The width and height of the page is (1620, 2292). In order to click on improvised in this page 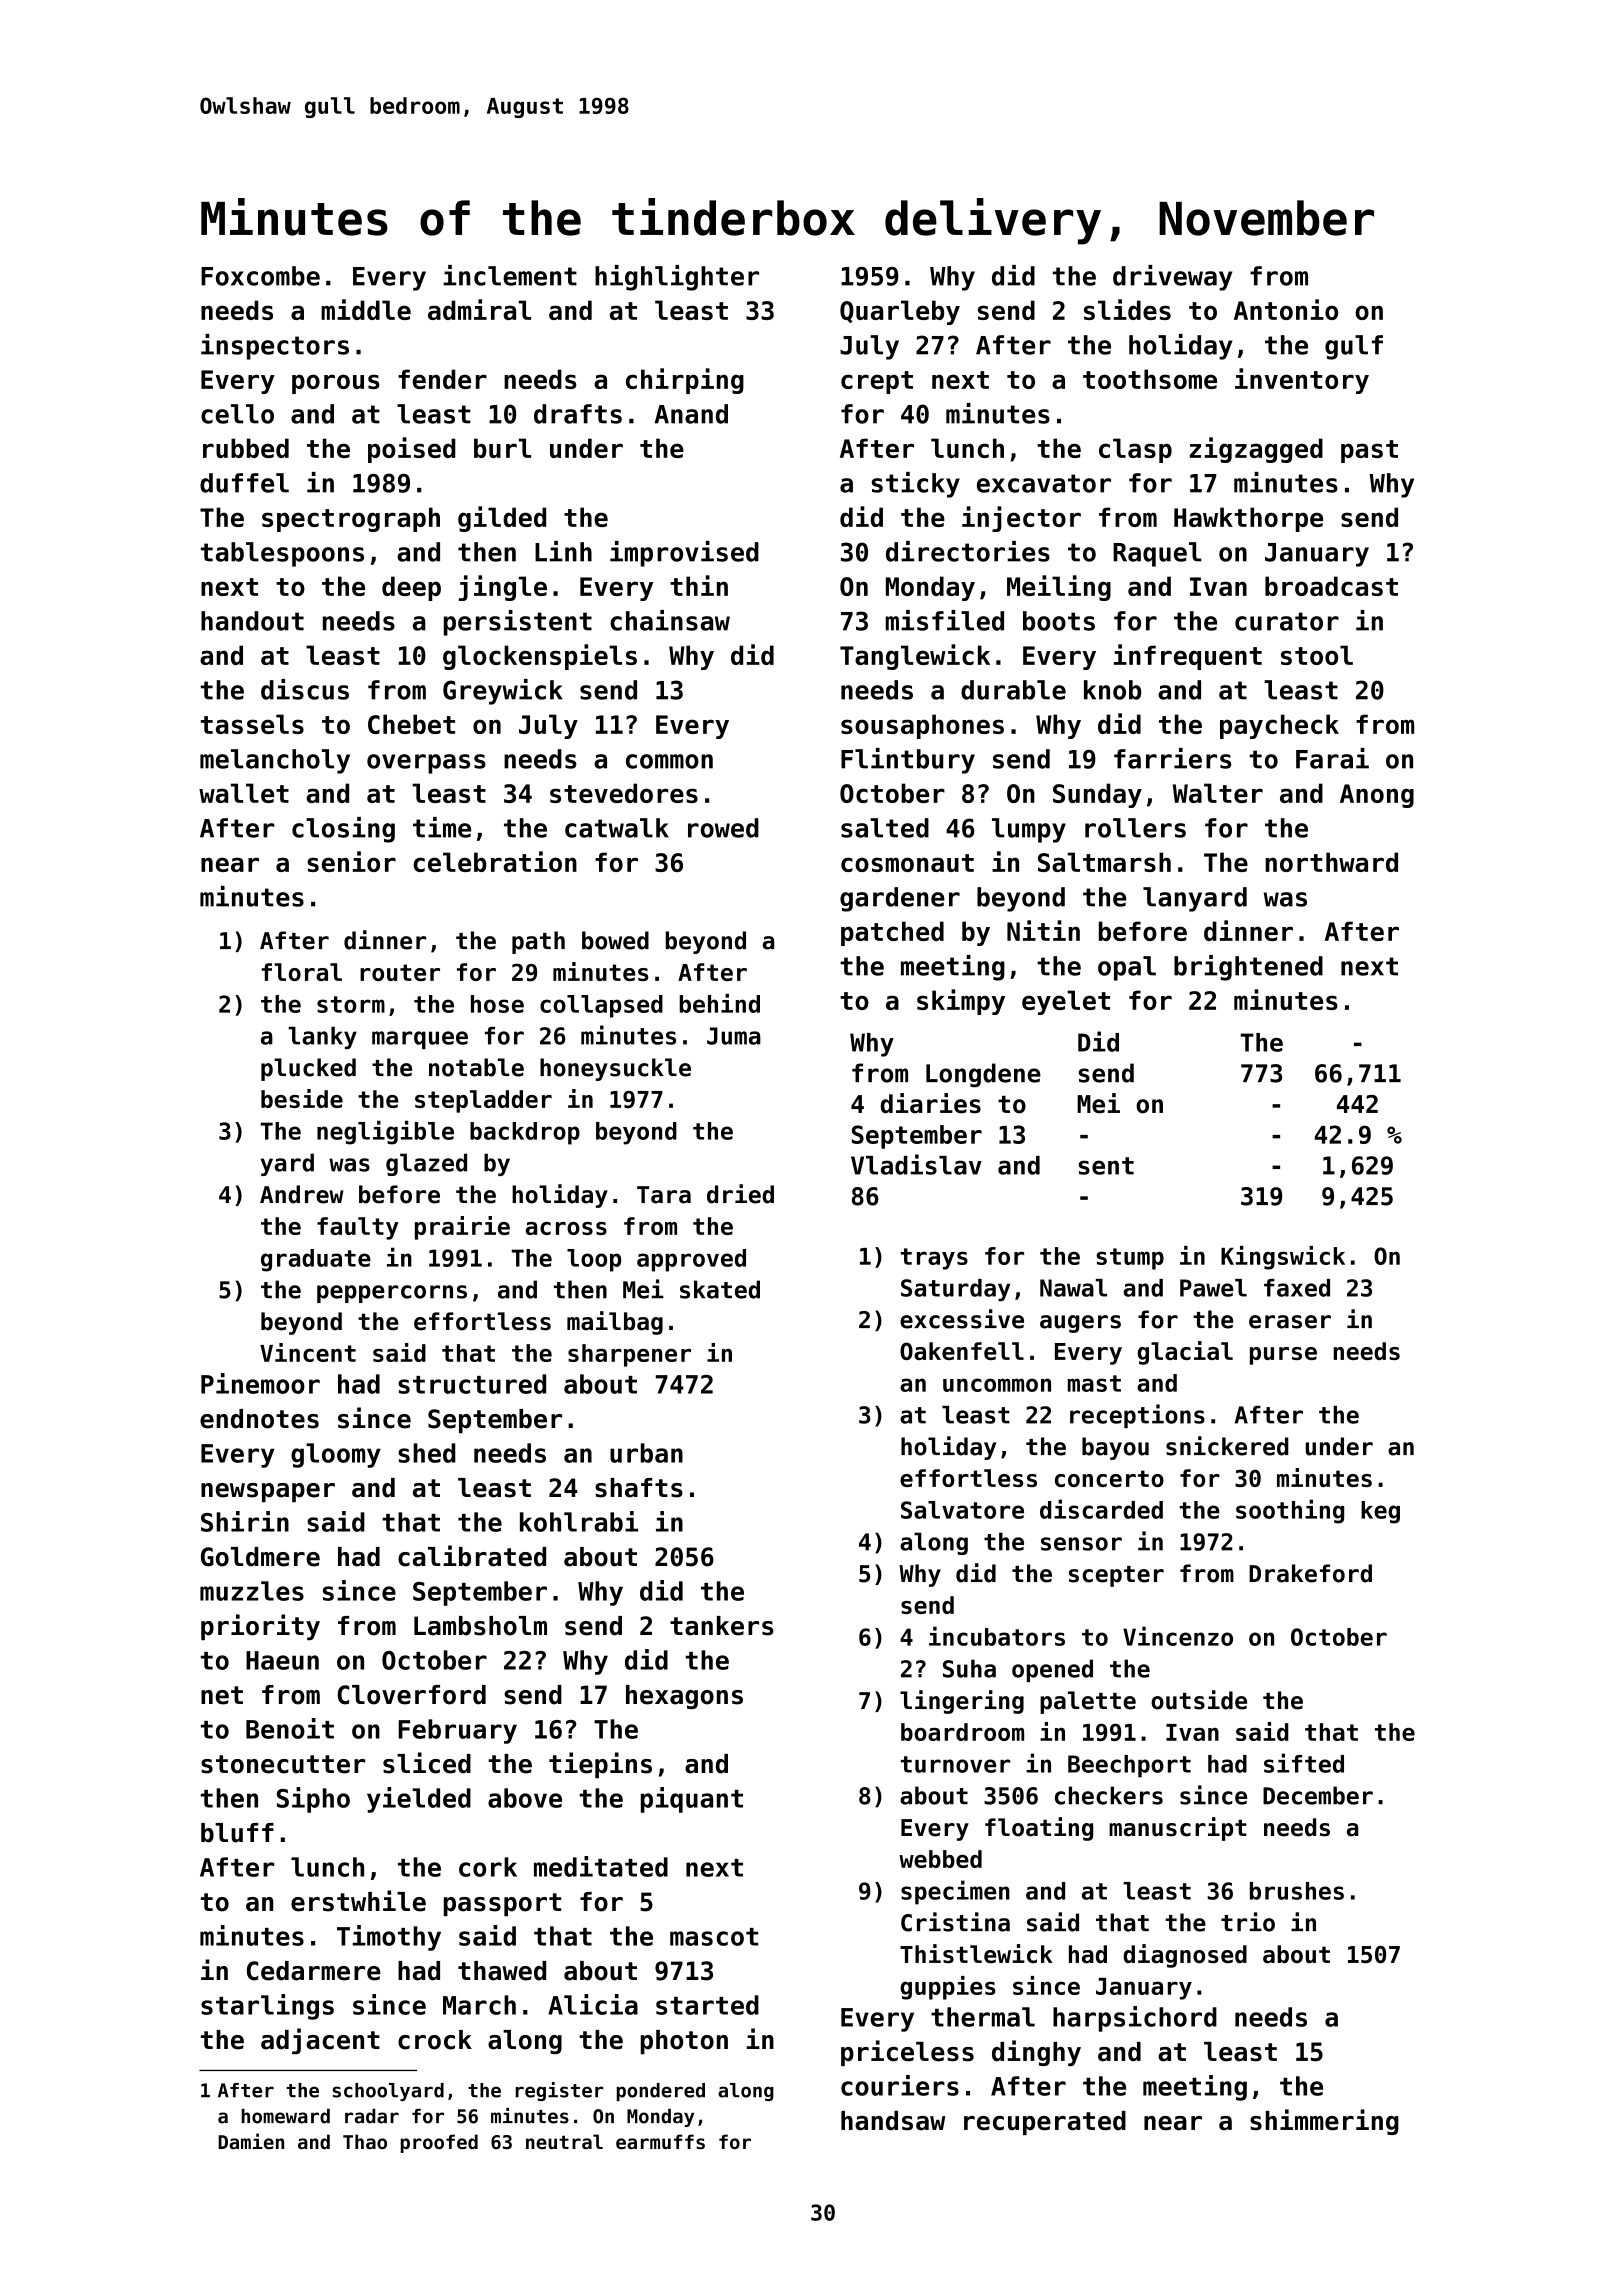, I will do `click(684, 554)`.
